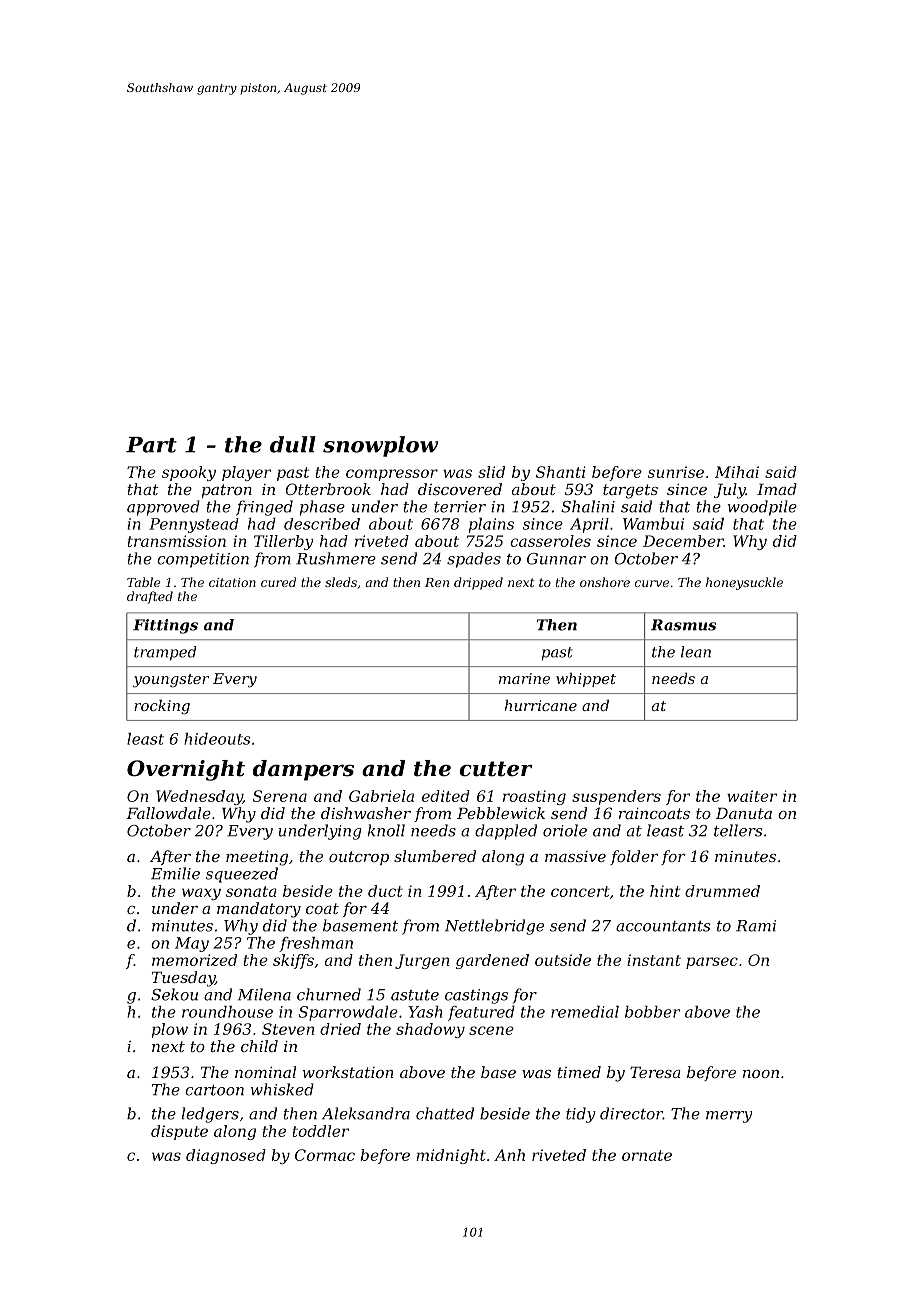 This document has width=924, height=1311. Describe the element at coordinates (199, 797) in the document. I see `Wednesday` at that location.
